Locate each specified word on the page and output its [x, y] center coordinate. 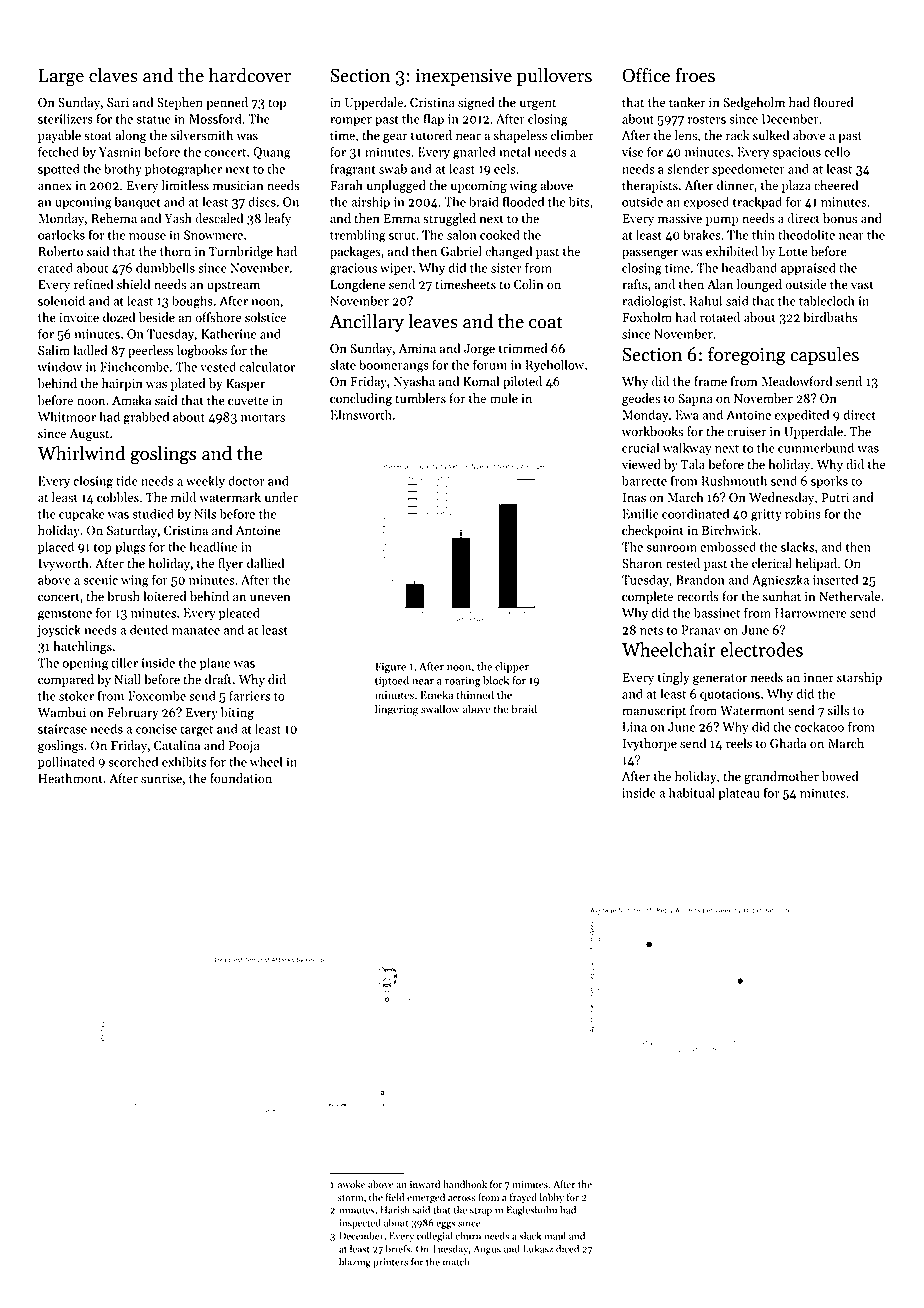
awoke [351, 1184]
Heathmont [70, 778]
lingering [396, 710]
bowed [840, 776]
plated [188, 384]
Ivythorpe [650, 744]
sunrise [161, 779]
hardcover [250, 75]
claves [113, 75]
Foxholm [647, 317]
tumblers [420, 398]
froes [695, 75]
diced [567, 1248]
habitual [692, 792]
